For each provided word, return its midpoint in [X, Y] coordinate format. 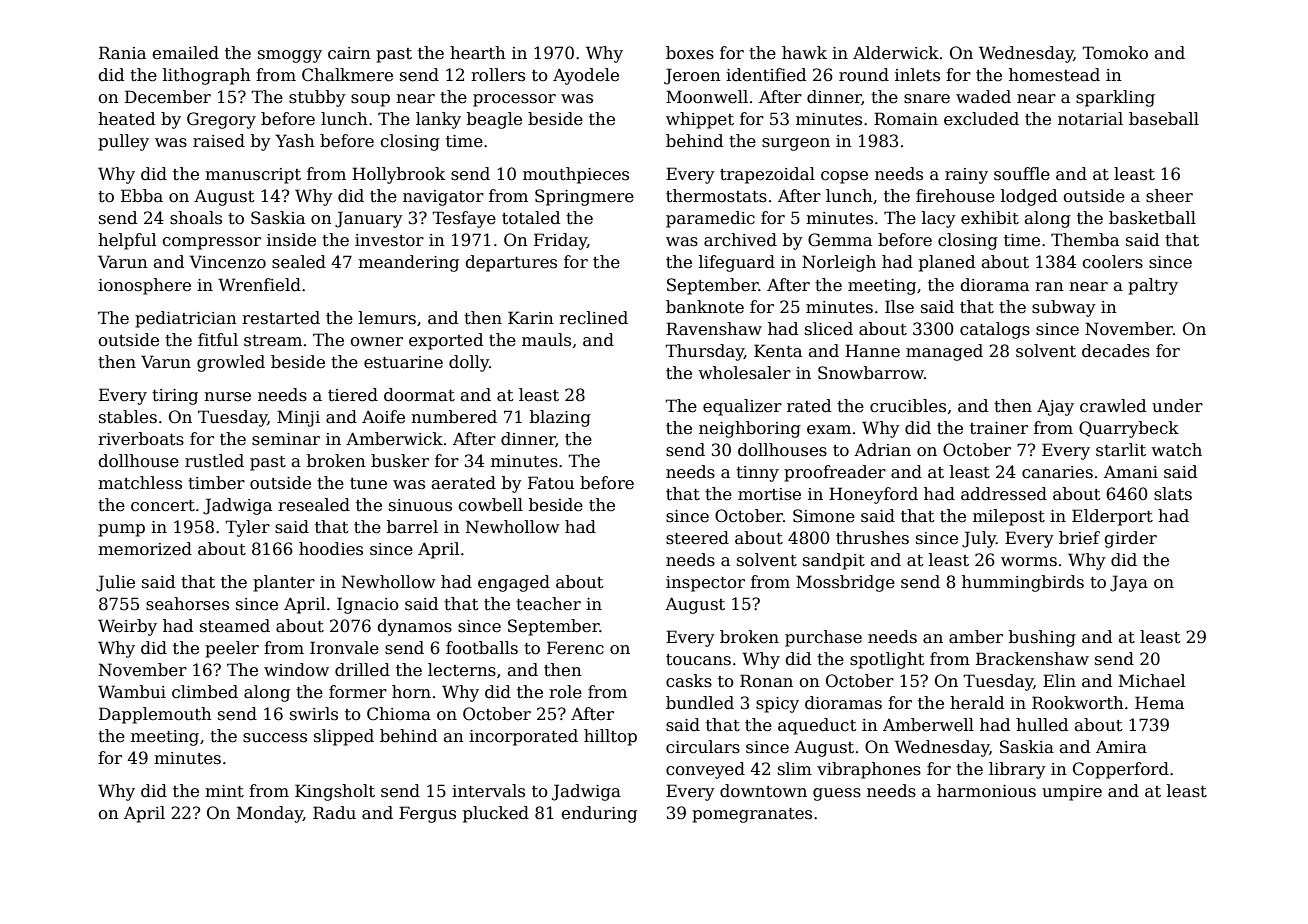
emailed [185, 53]
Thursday [704, 352]
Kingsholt [335, 792]
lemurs [387, 318]
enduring [599, 814]
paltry [1153, 286]
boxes [690, 53]
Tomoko [1115, 53]
